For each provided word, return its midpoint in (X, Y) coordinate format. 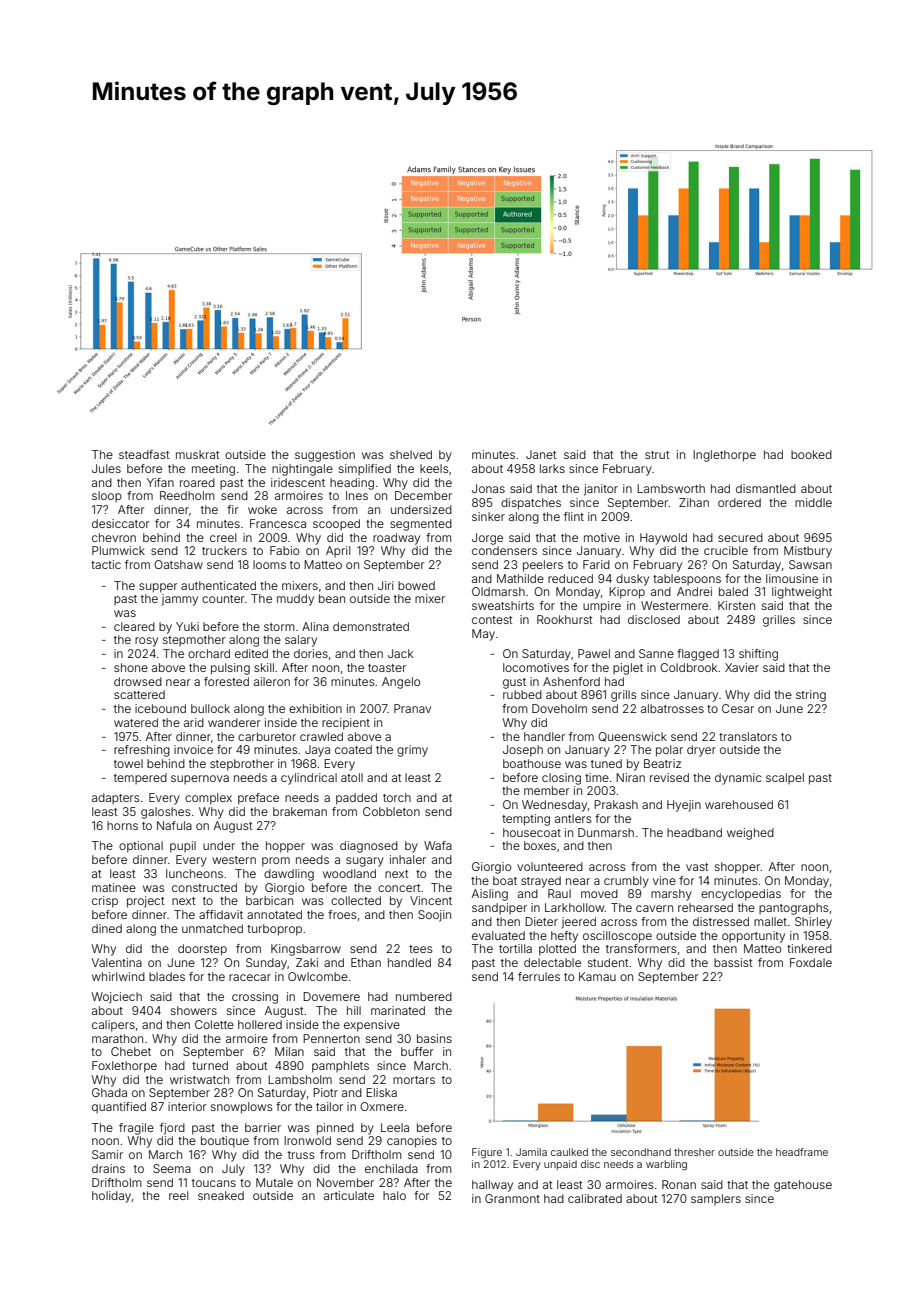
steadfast (144, 454)
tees (421, 949)
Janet (541, 454)
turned (210, 1065)
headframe (802, 1152)
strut (657, 455)
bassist (733, 962)
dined (107, 928)
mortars (414, 1080)
